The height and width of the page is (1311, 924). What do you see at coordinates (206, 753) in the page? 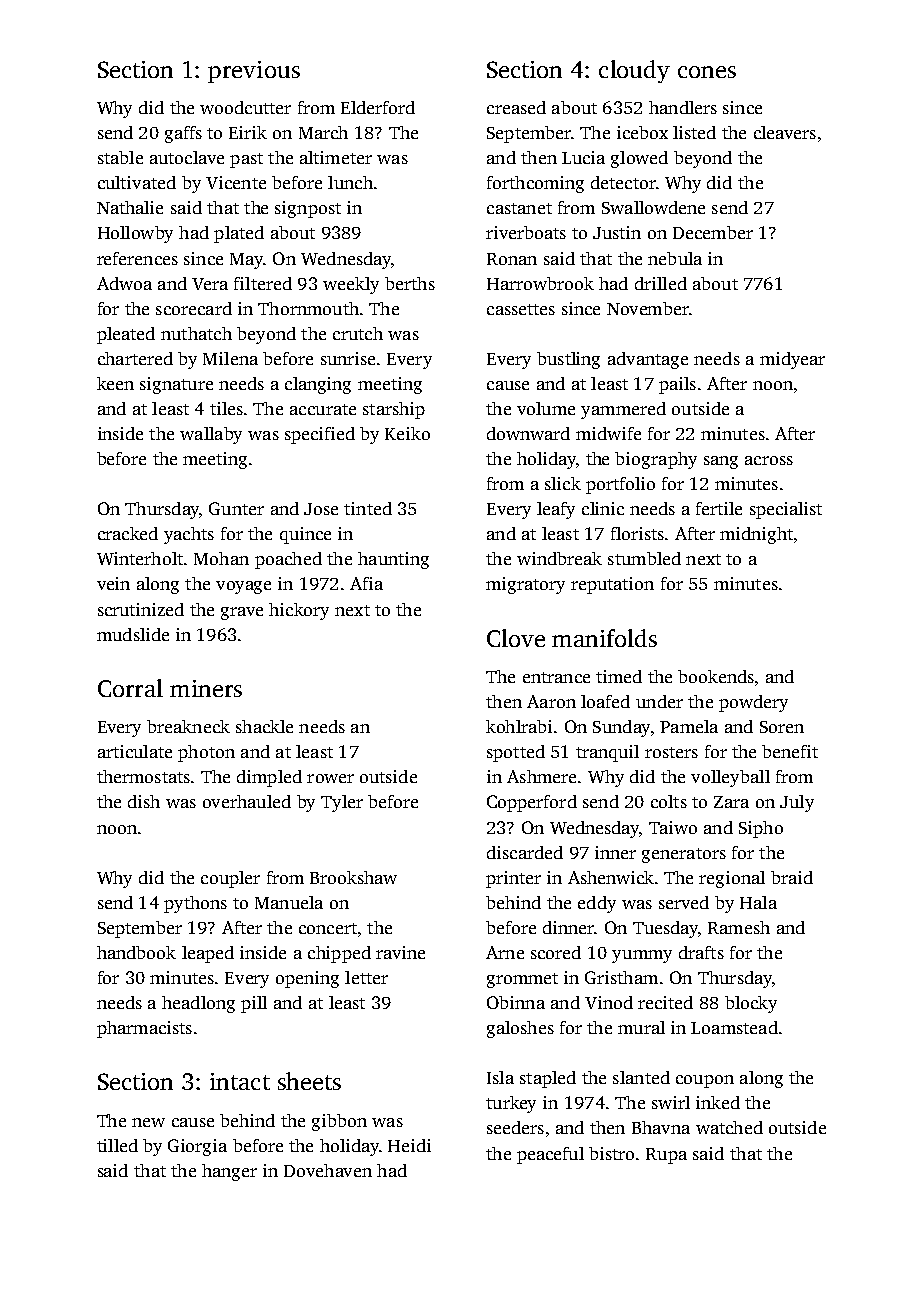
I see `photon` at bounding box center [206, 753].
